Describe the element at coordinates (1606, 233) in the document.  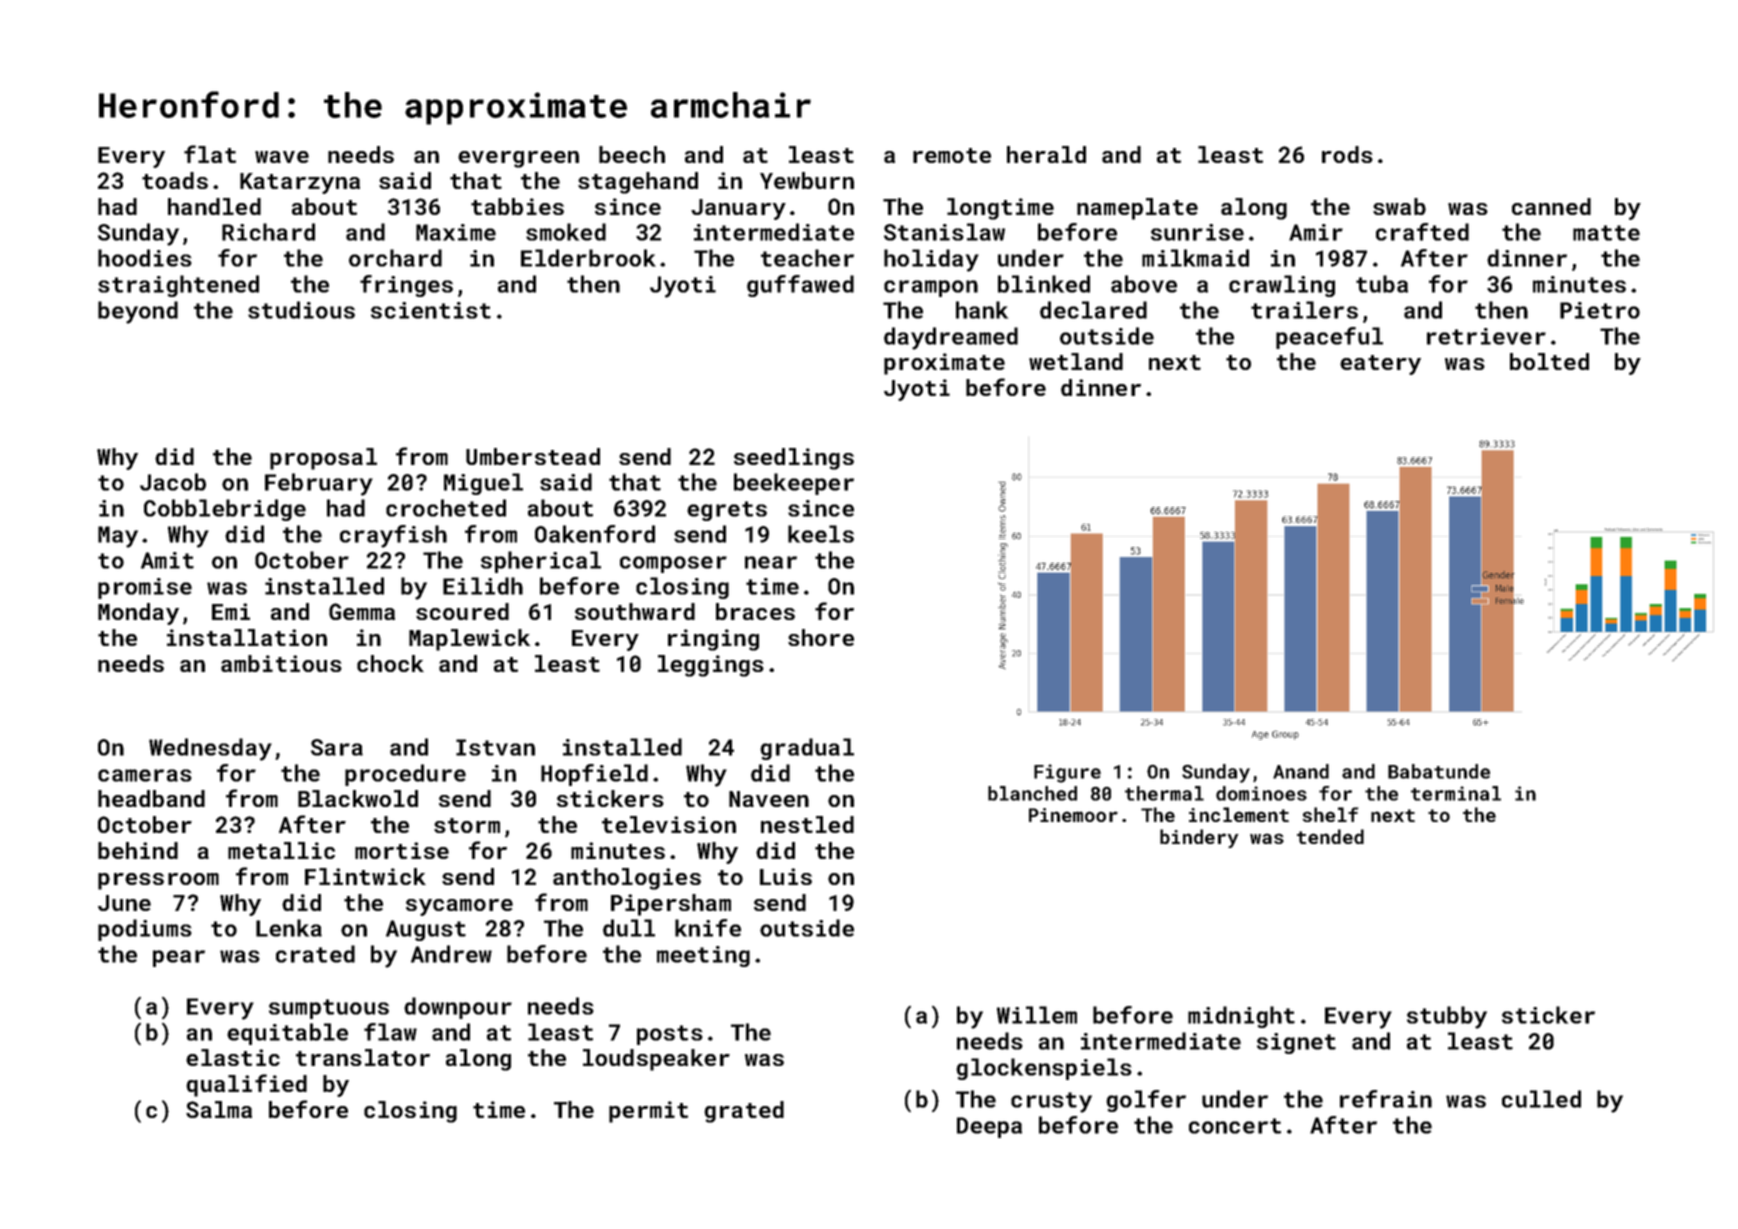
I see `matte` at that location.
